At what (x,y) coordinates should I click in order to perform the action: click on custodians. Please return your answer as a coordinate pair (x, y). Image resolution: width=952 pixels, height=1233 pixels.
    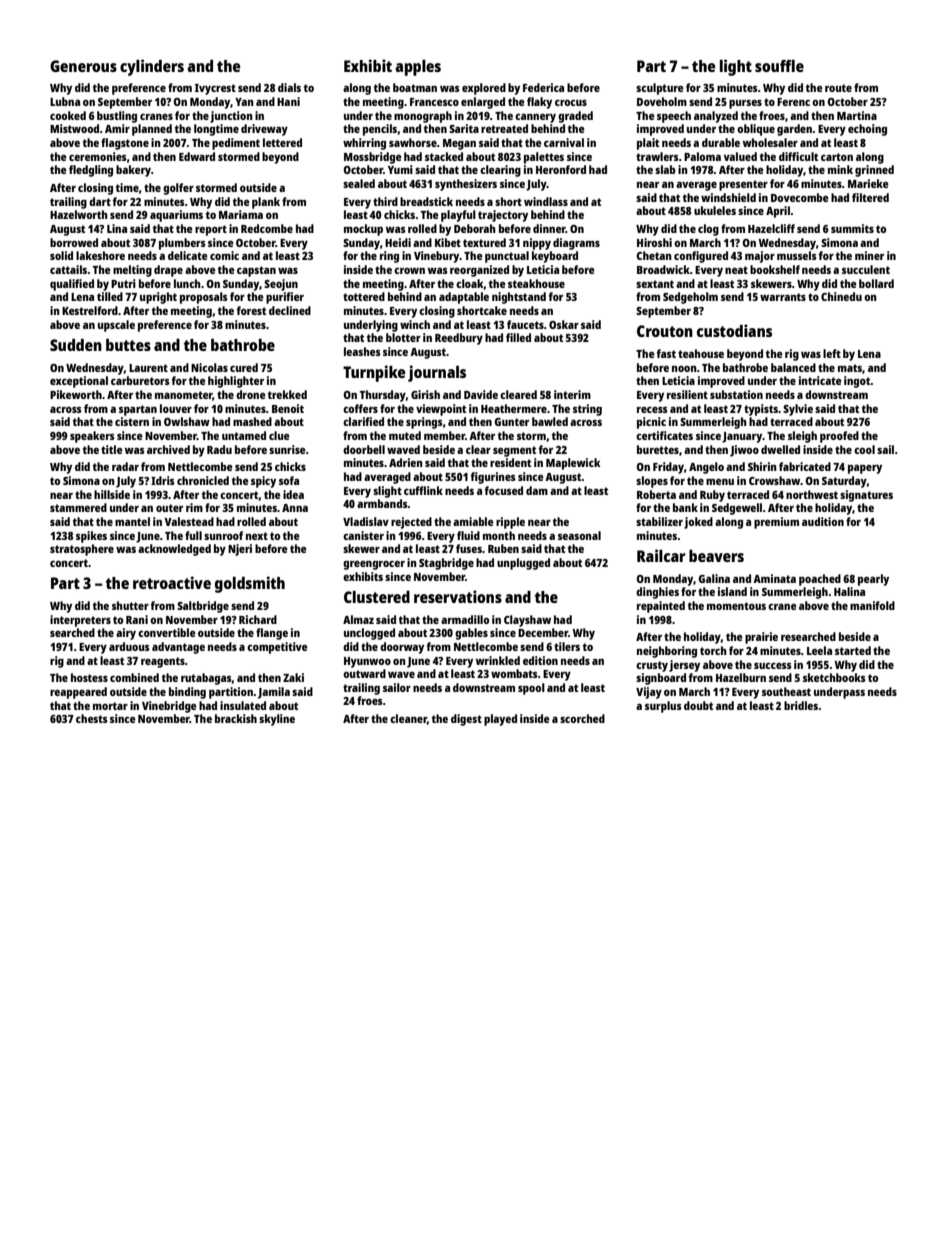
    Looking at the image, I should click on (734, 330).
